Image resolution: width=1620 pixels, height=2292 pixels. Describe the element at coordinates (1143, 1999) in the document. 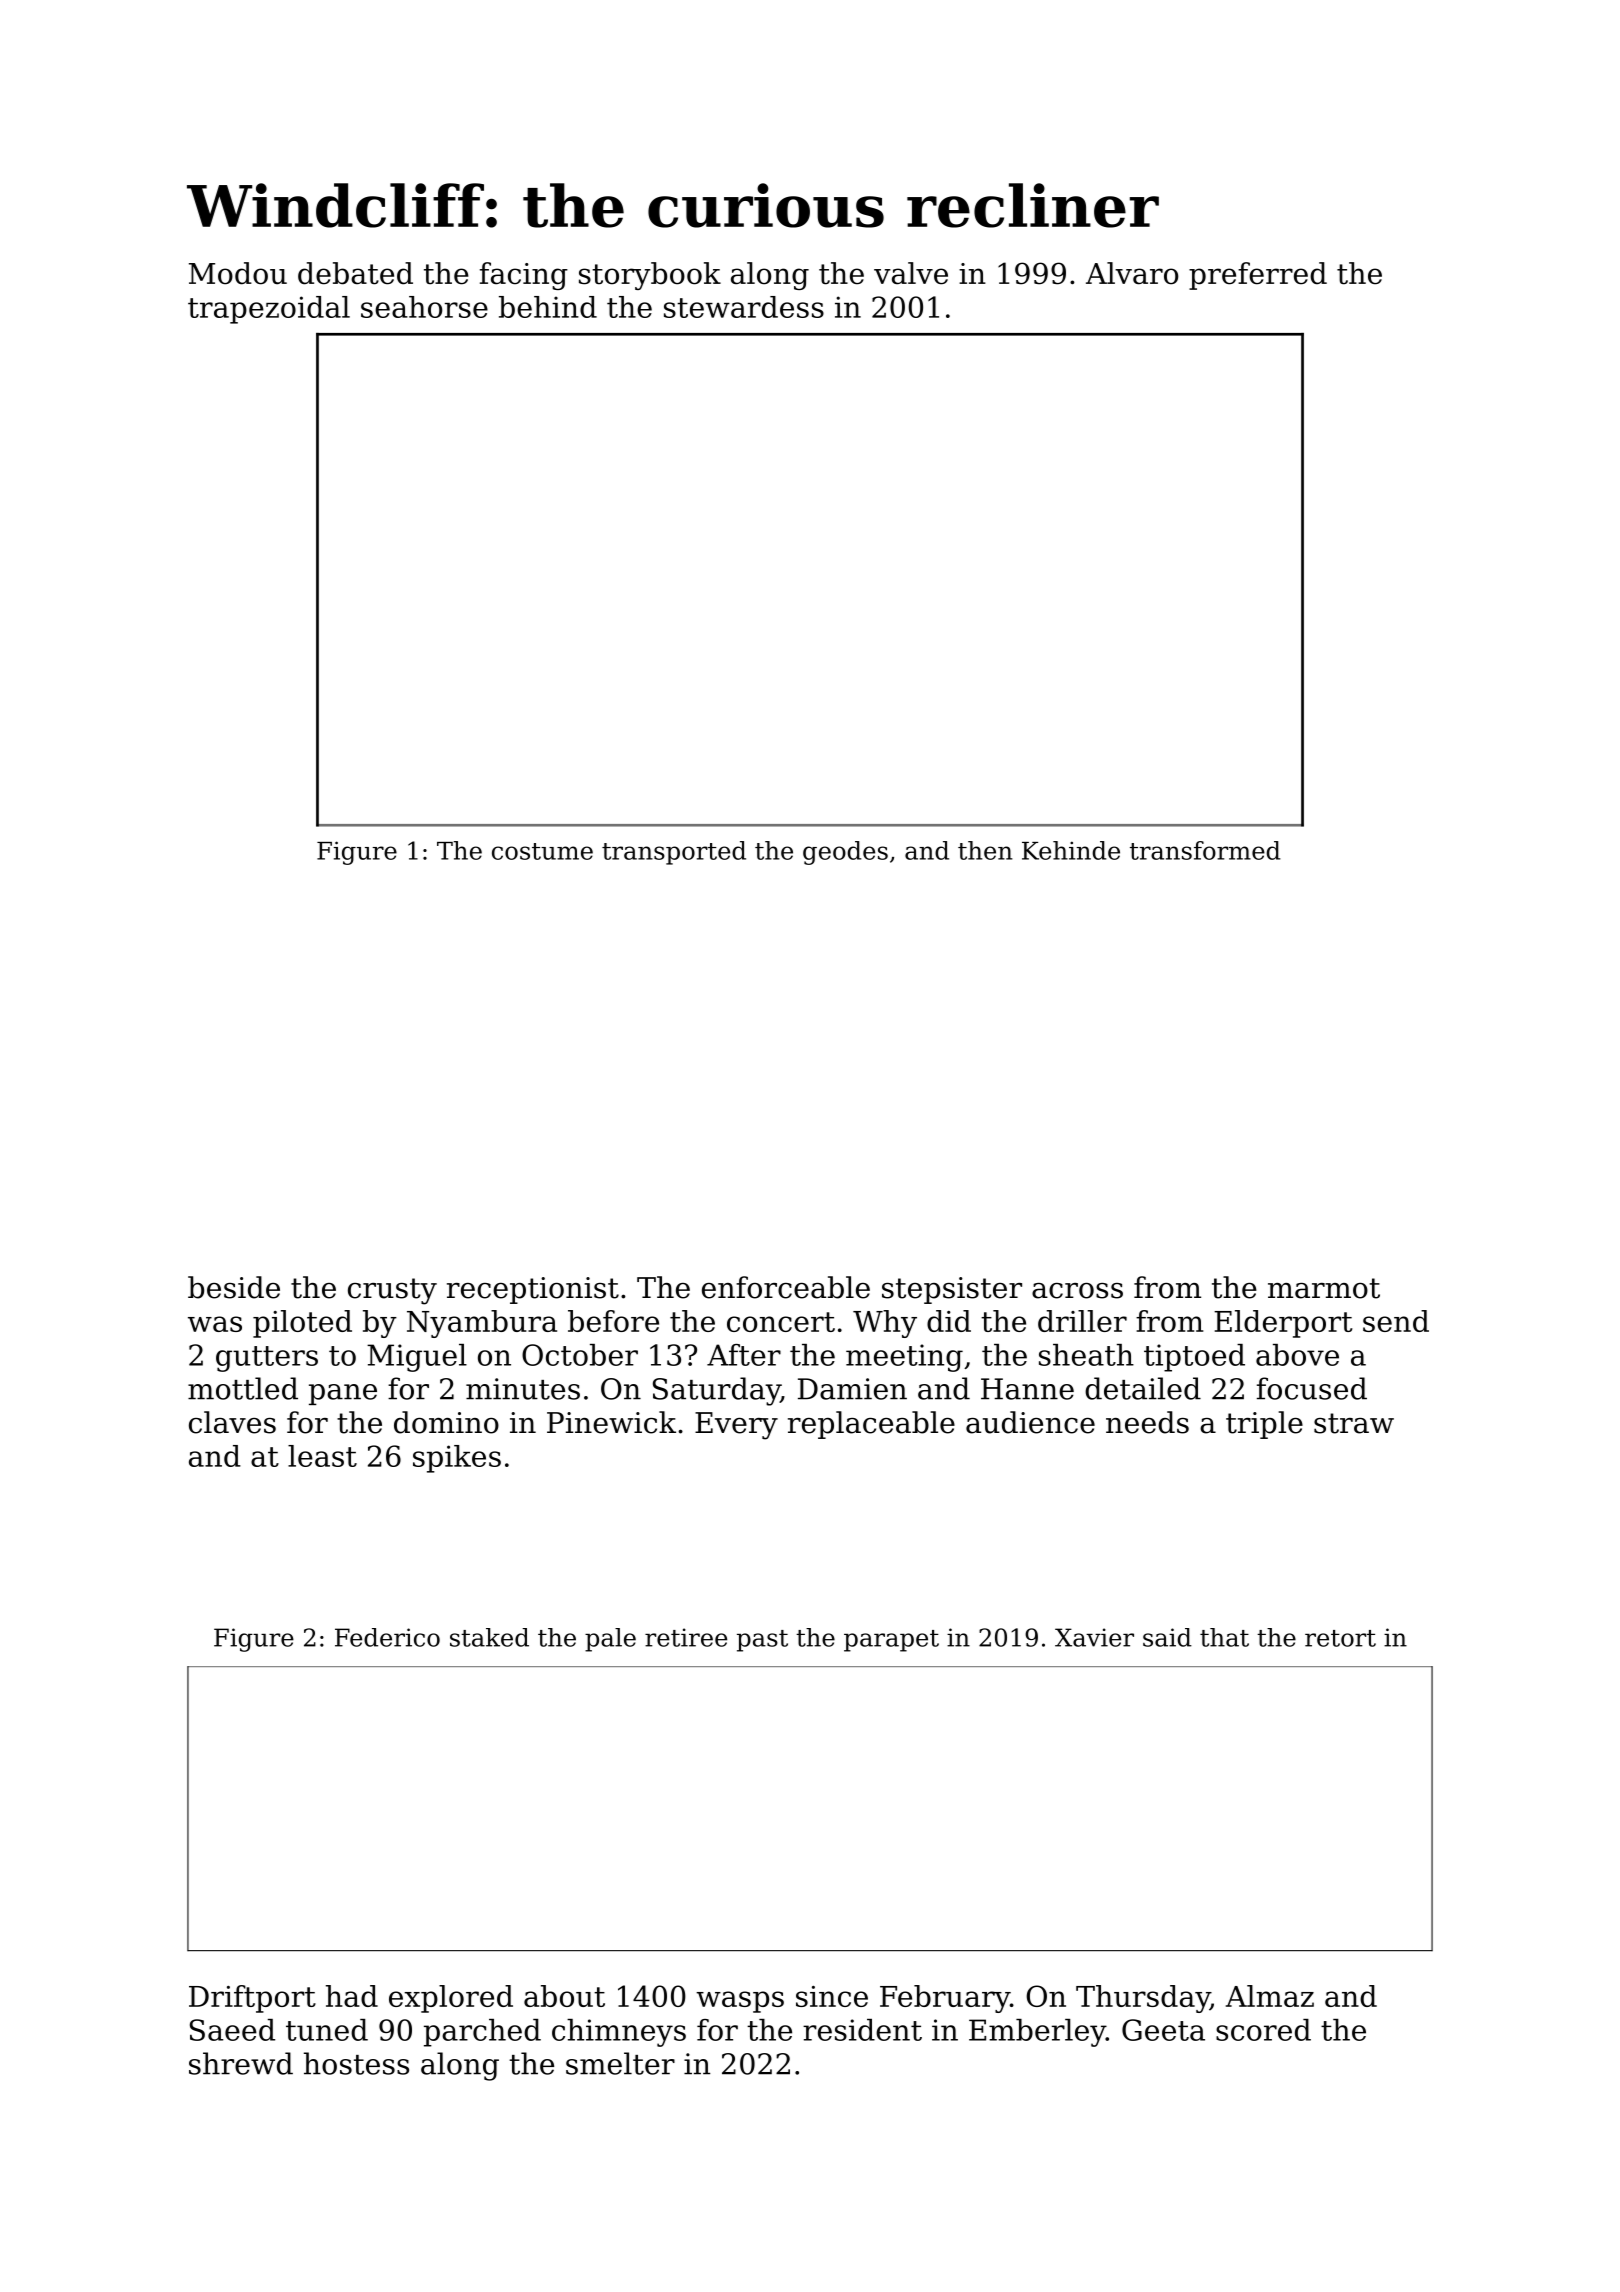

I see `Thursday` at that location.
